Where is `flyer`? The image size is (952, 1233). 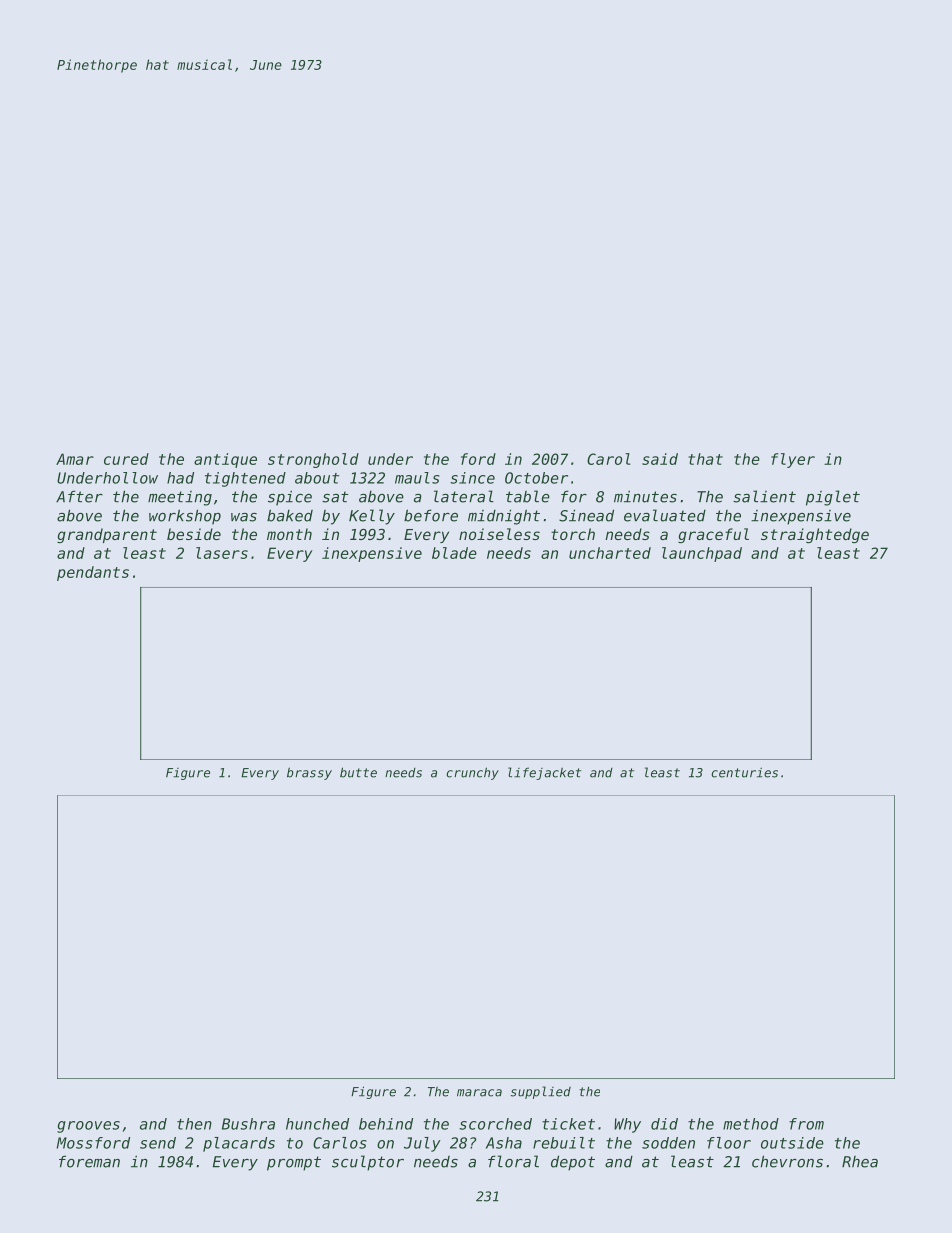 flyer is located at coordinates (793, 460).
